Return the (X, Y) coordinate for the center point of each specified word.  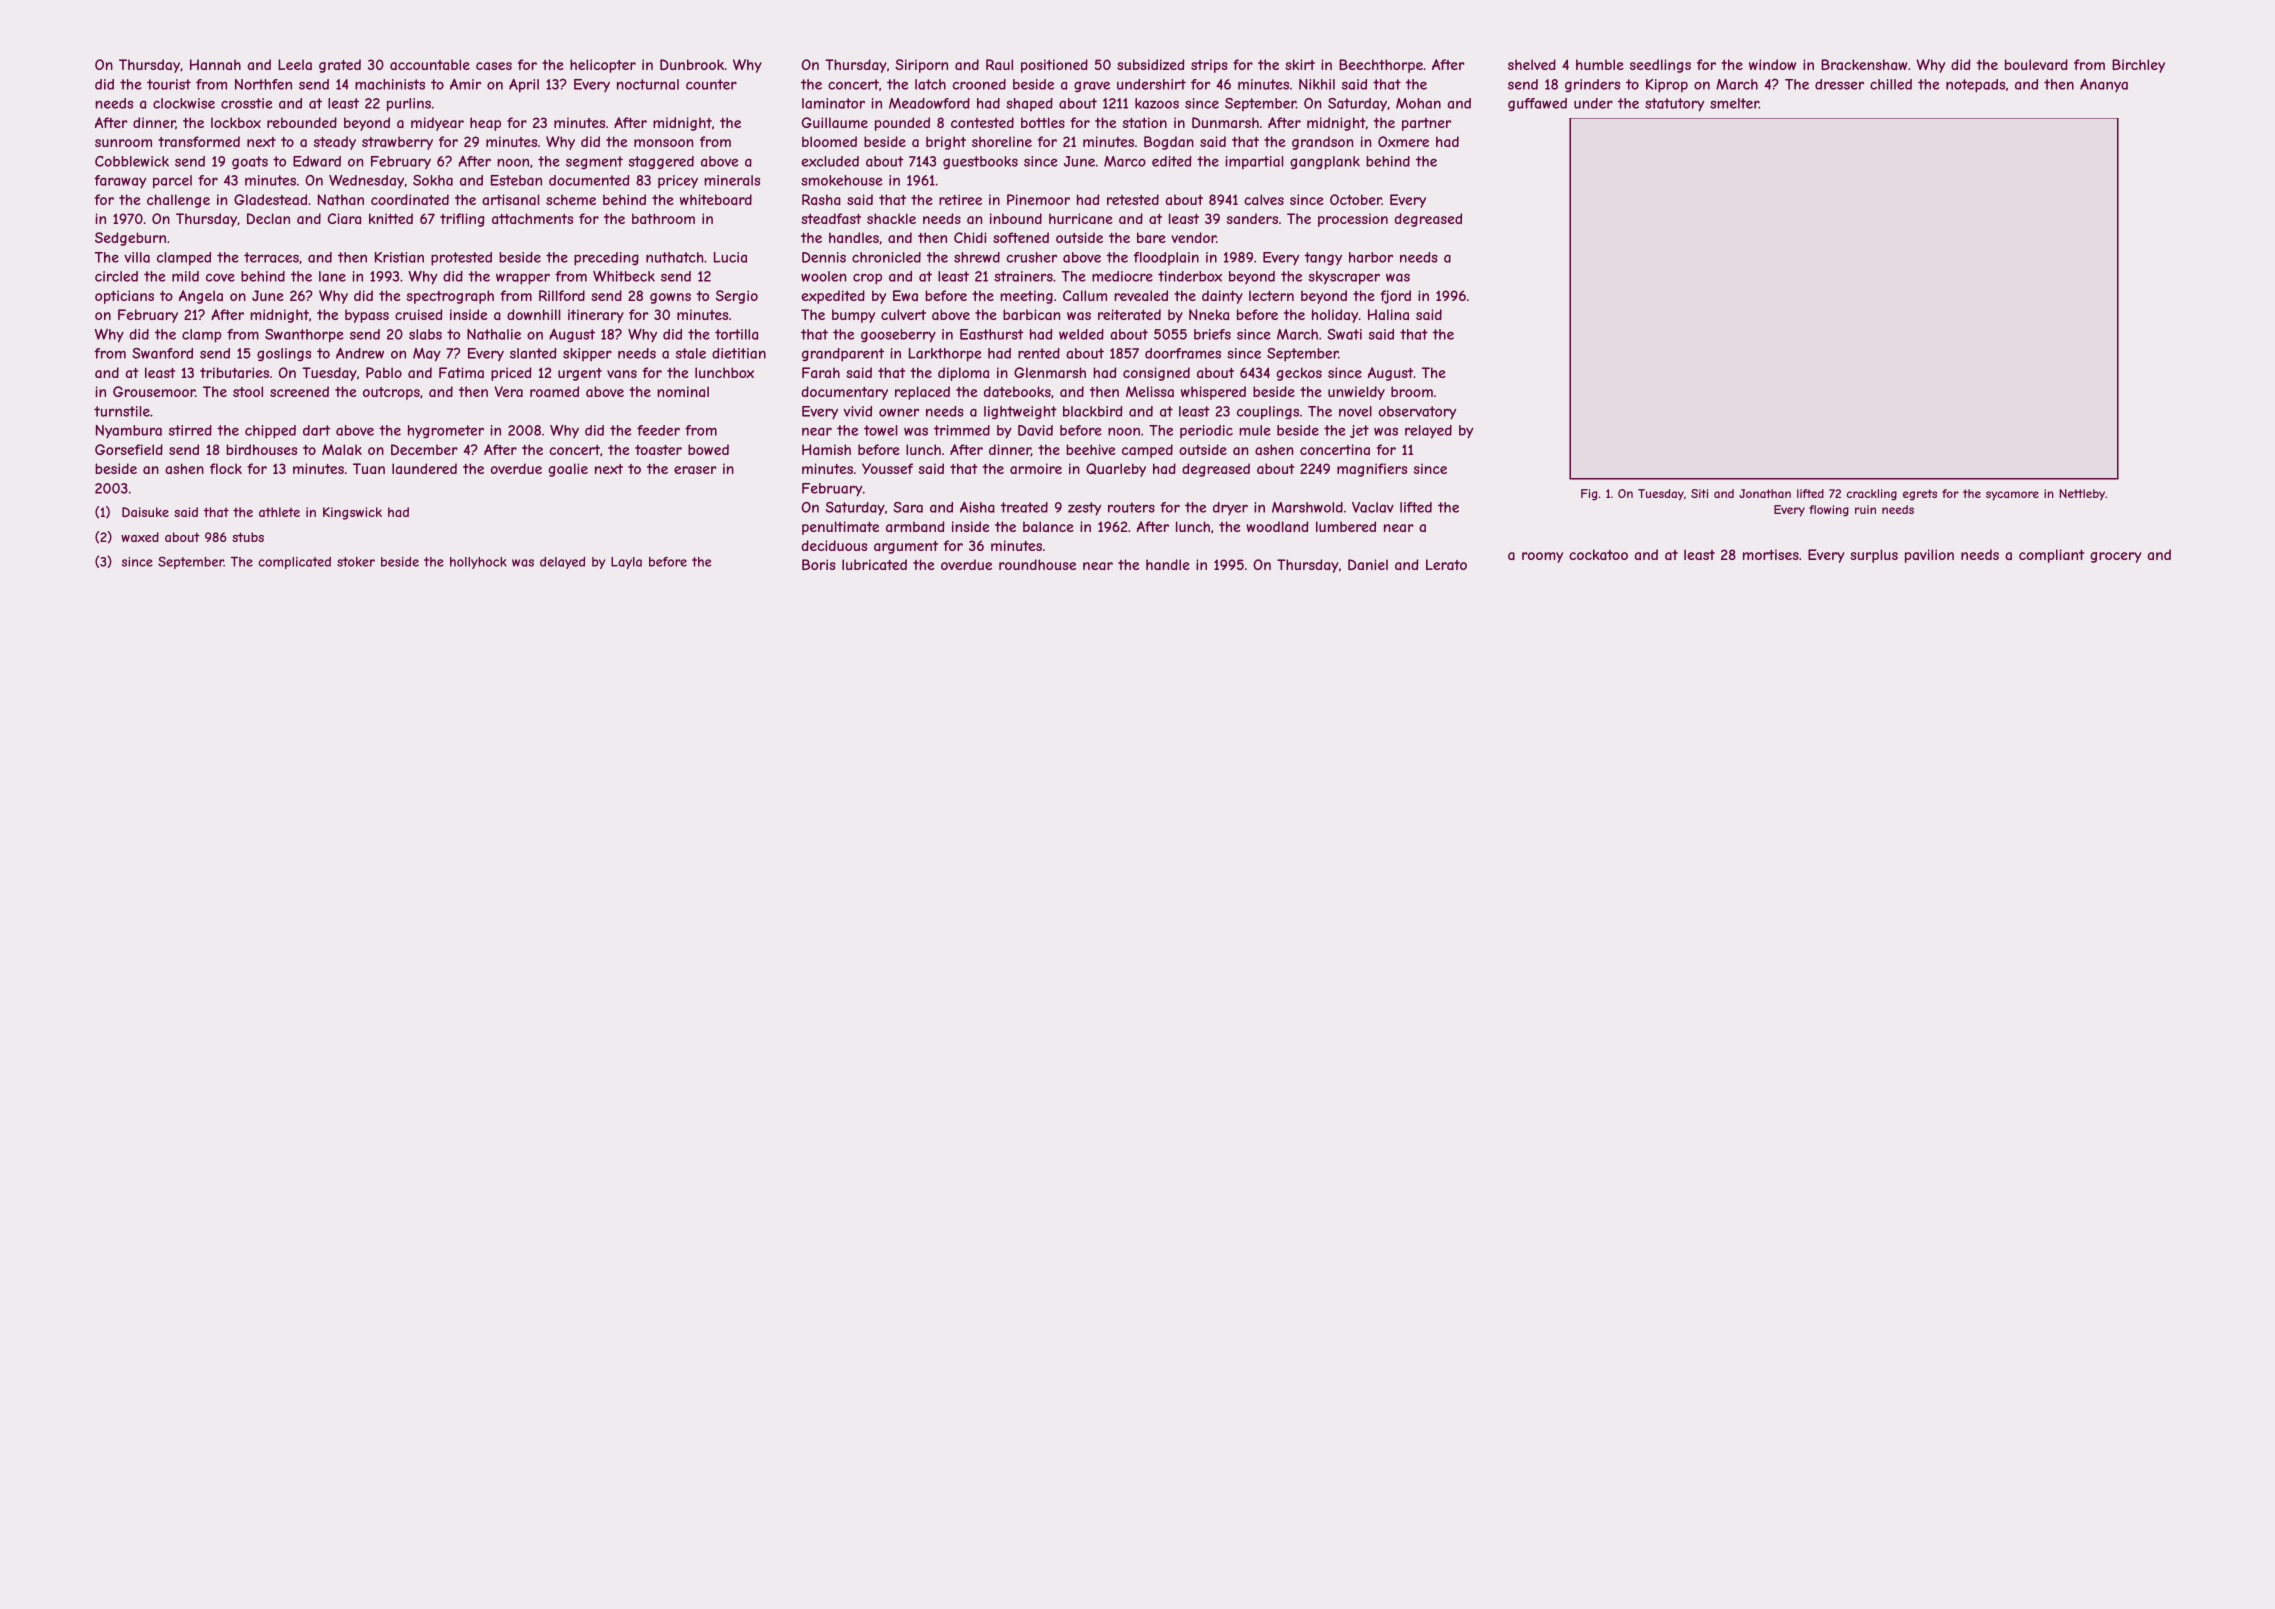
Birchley (2138, 66)
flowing (1829, 511)
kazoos (1157, 103)
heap (485, 124)
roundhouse (1037, 564)
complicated (294, 563)
